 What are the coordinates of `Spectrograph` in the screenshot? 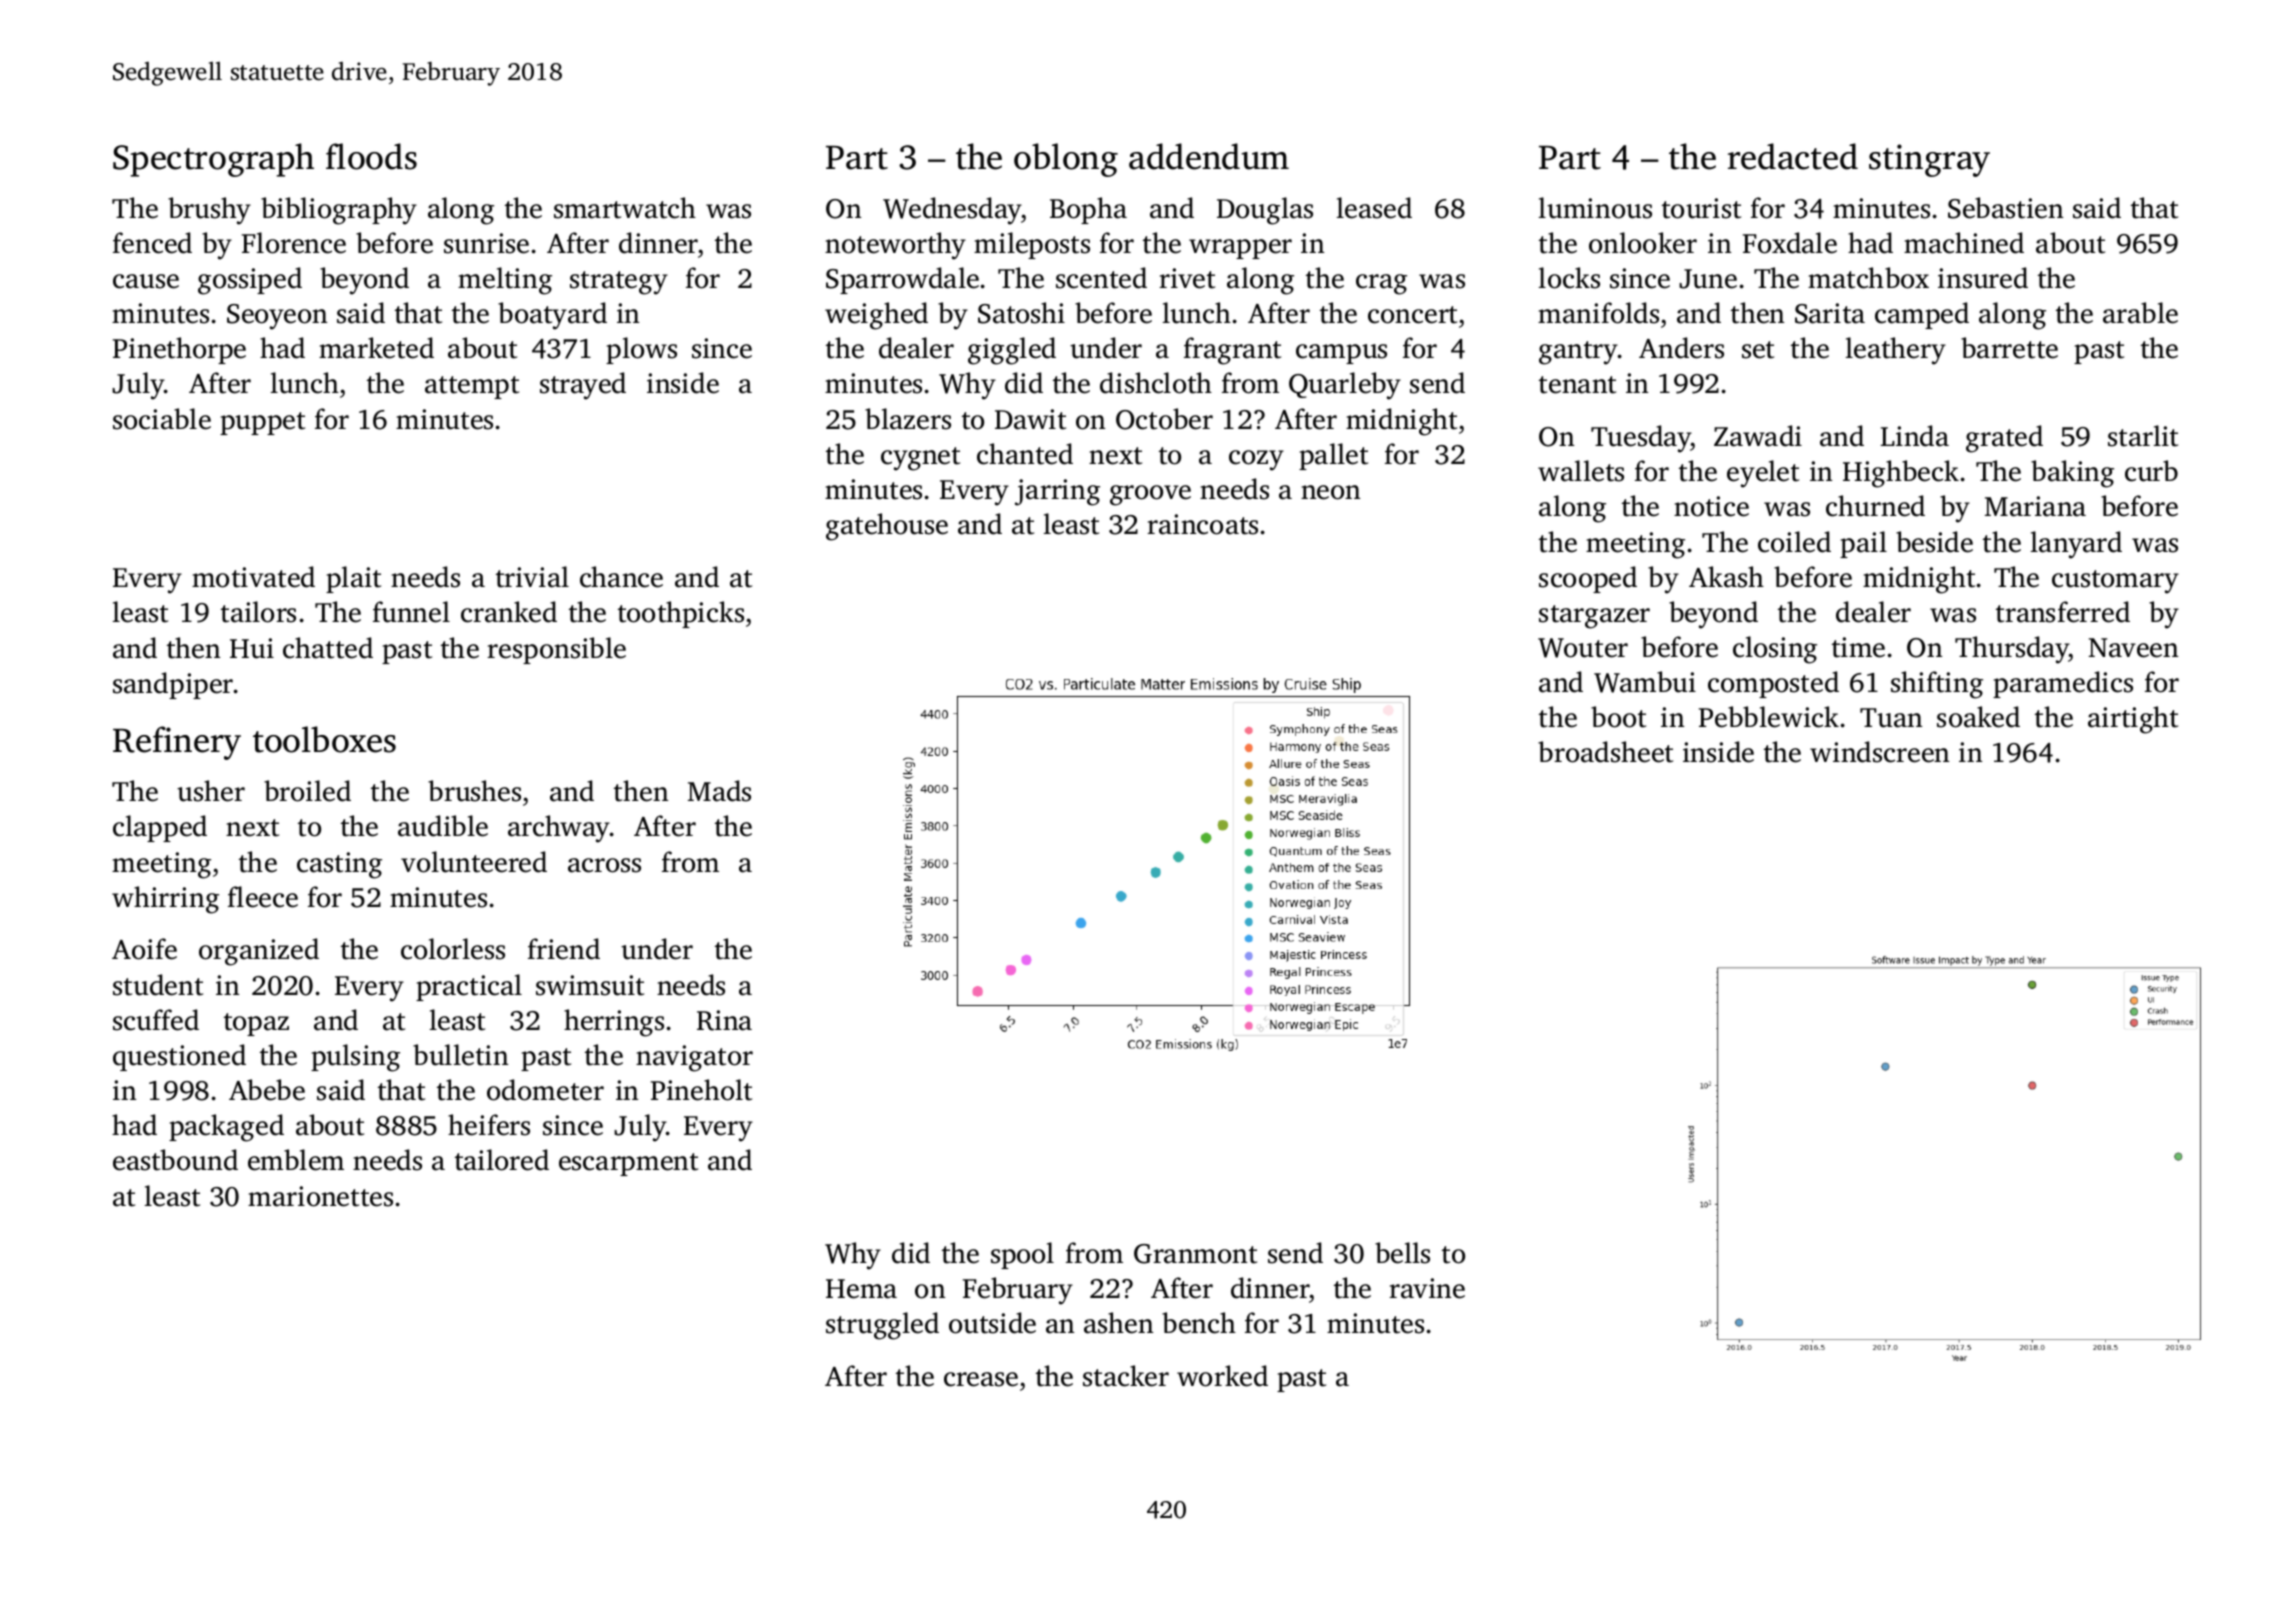 It's located at (213, 160).
